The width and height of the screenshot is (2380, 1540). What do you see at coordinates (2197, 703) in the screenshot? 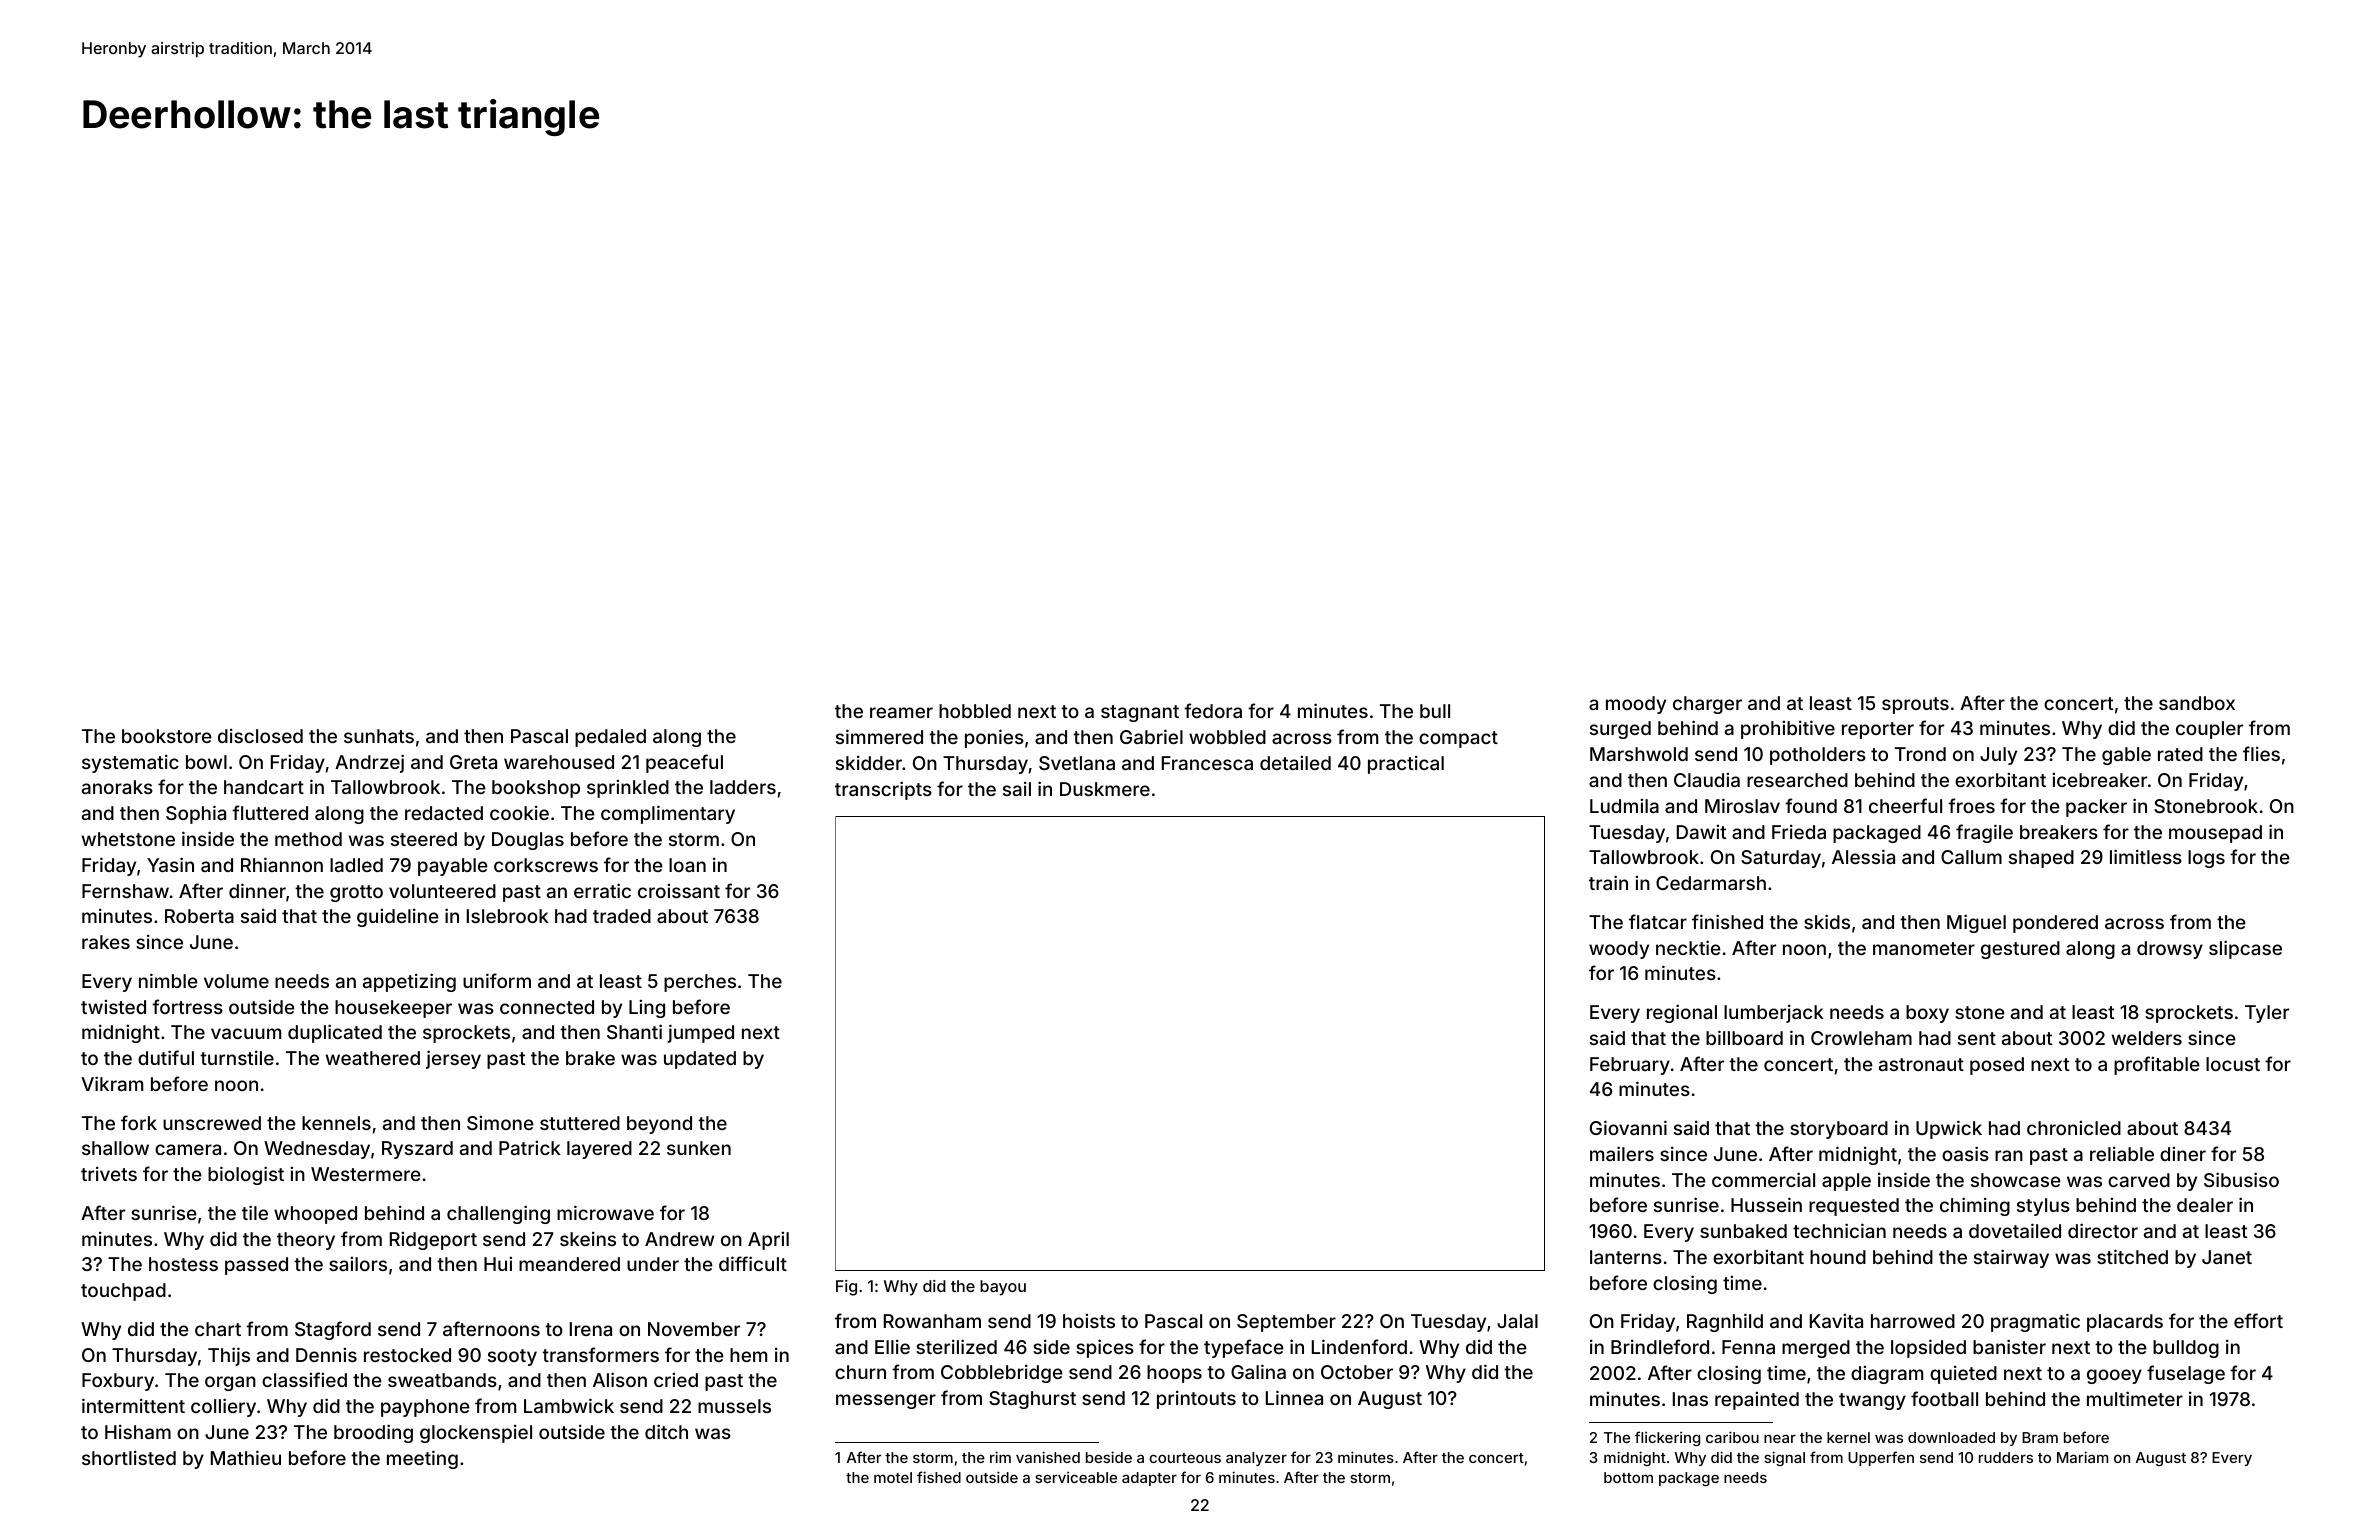
I see `sandbox` at bounding box center [2197, 703].
